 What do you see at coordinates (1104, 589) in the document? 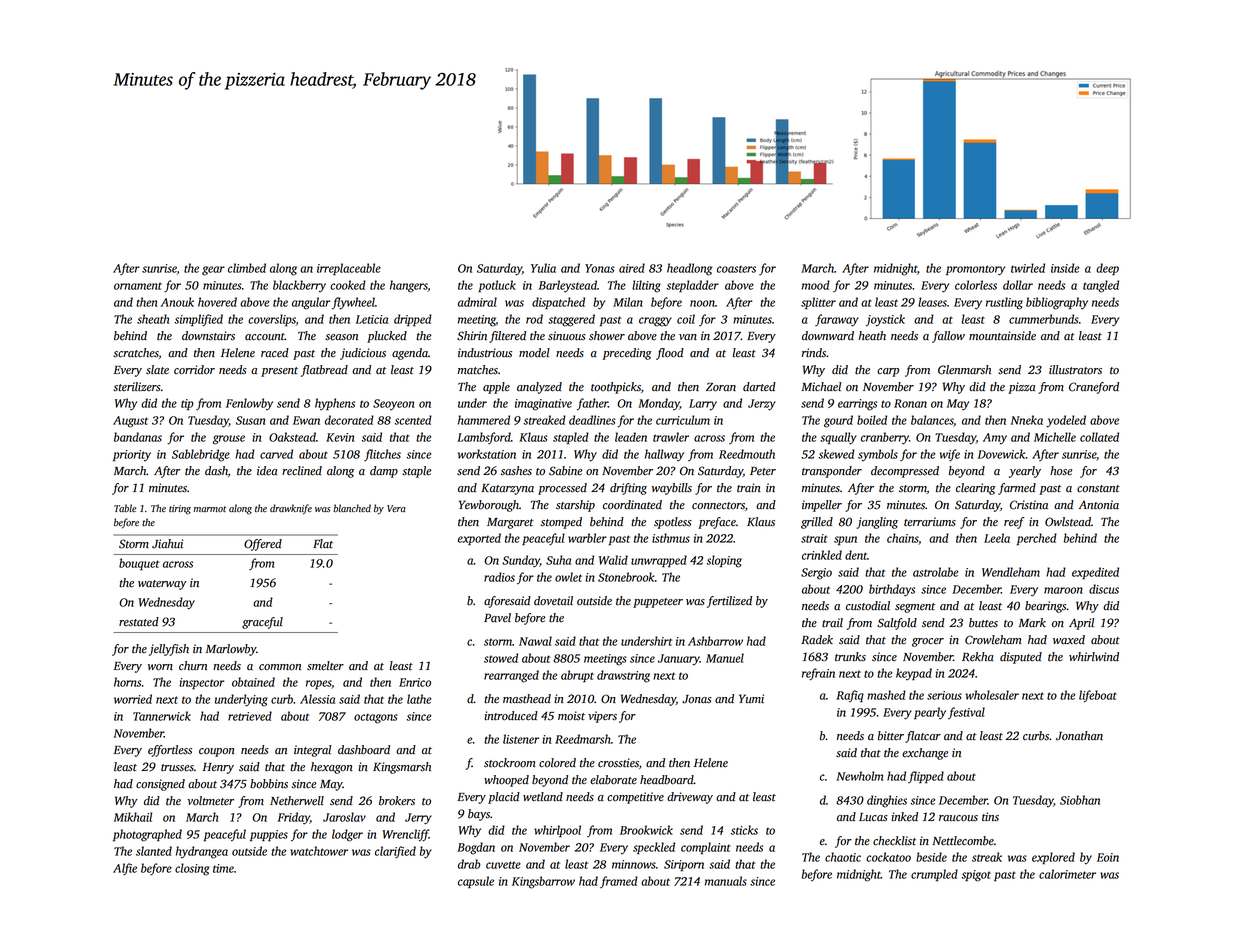
I see `discus` at bounding box center [1104, 589].
